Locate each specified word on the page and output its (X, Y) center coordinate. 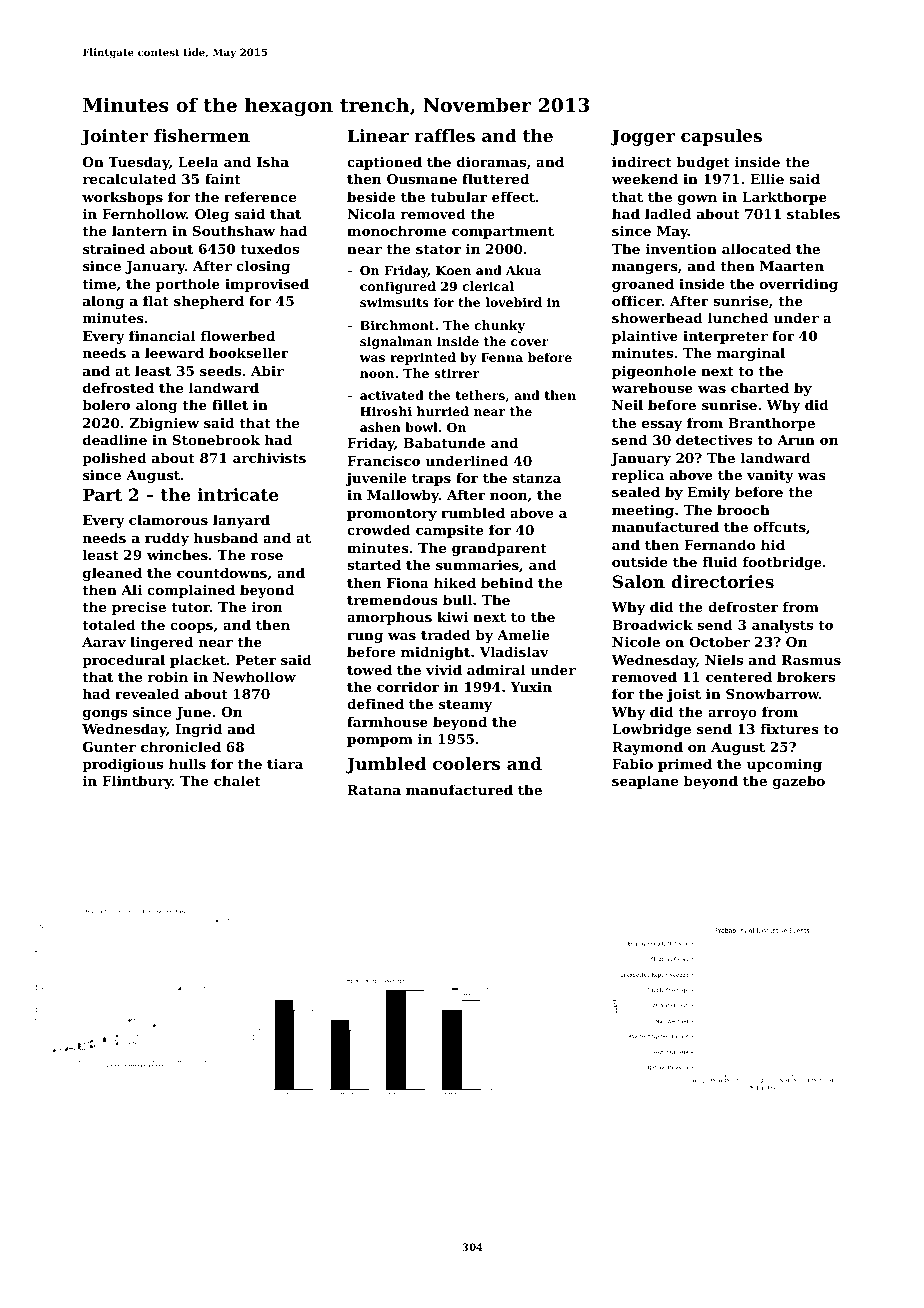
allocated (756, 248)
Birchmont (397, 325)
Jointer (114, 137)
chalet (237, 780)
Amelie (523, 634)
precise (139, 608)
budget (703, 163)
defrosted (118, 387)
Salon (639, 581)
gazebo (799, 782)
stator (438, 249)
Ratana (374, 790)
